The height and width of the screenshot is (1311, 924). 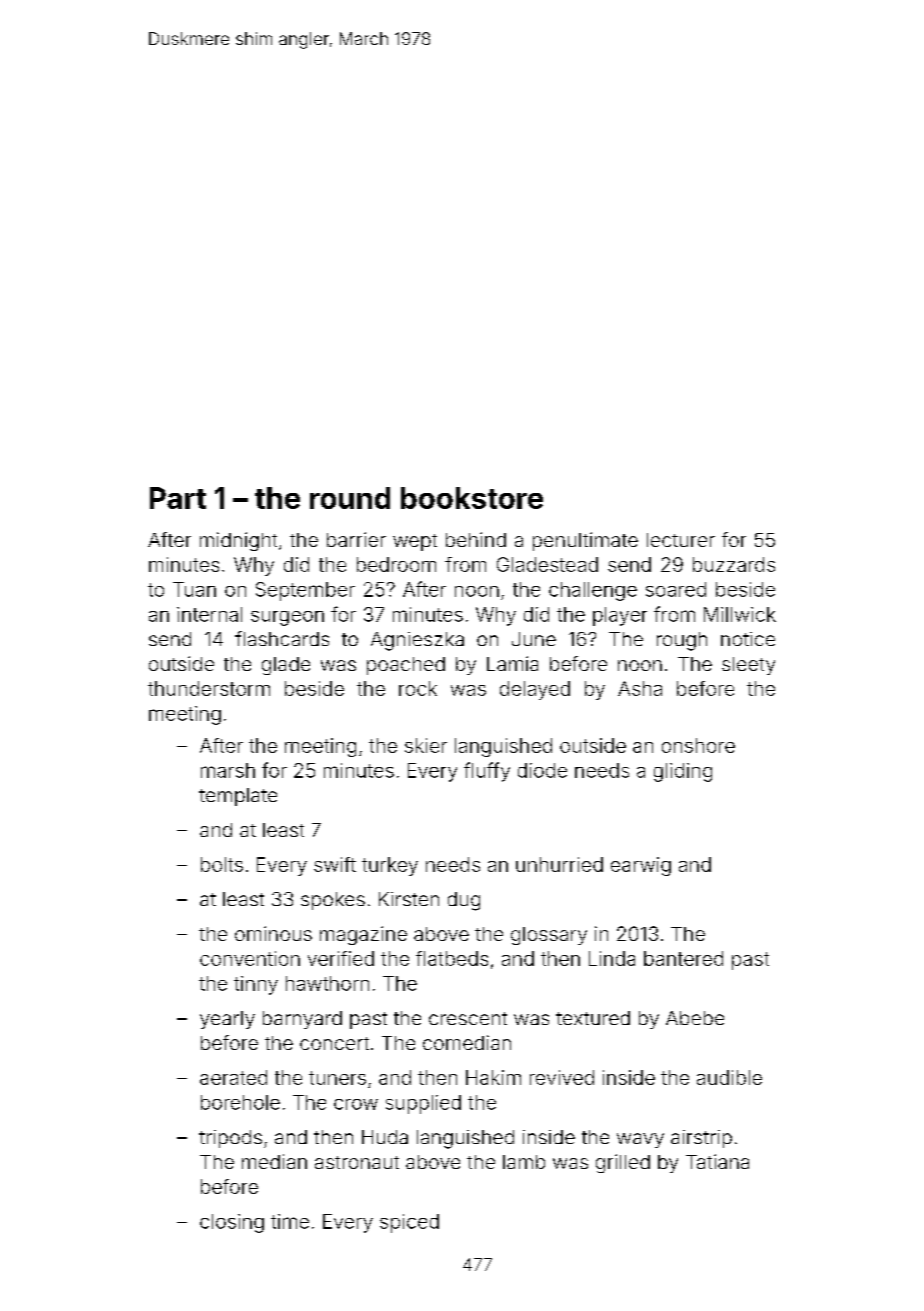 I want to click on supplied, so click(x=423, y=1104).
